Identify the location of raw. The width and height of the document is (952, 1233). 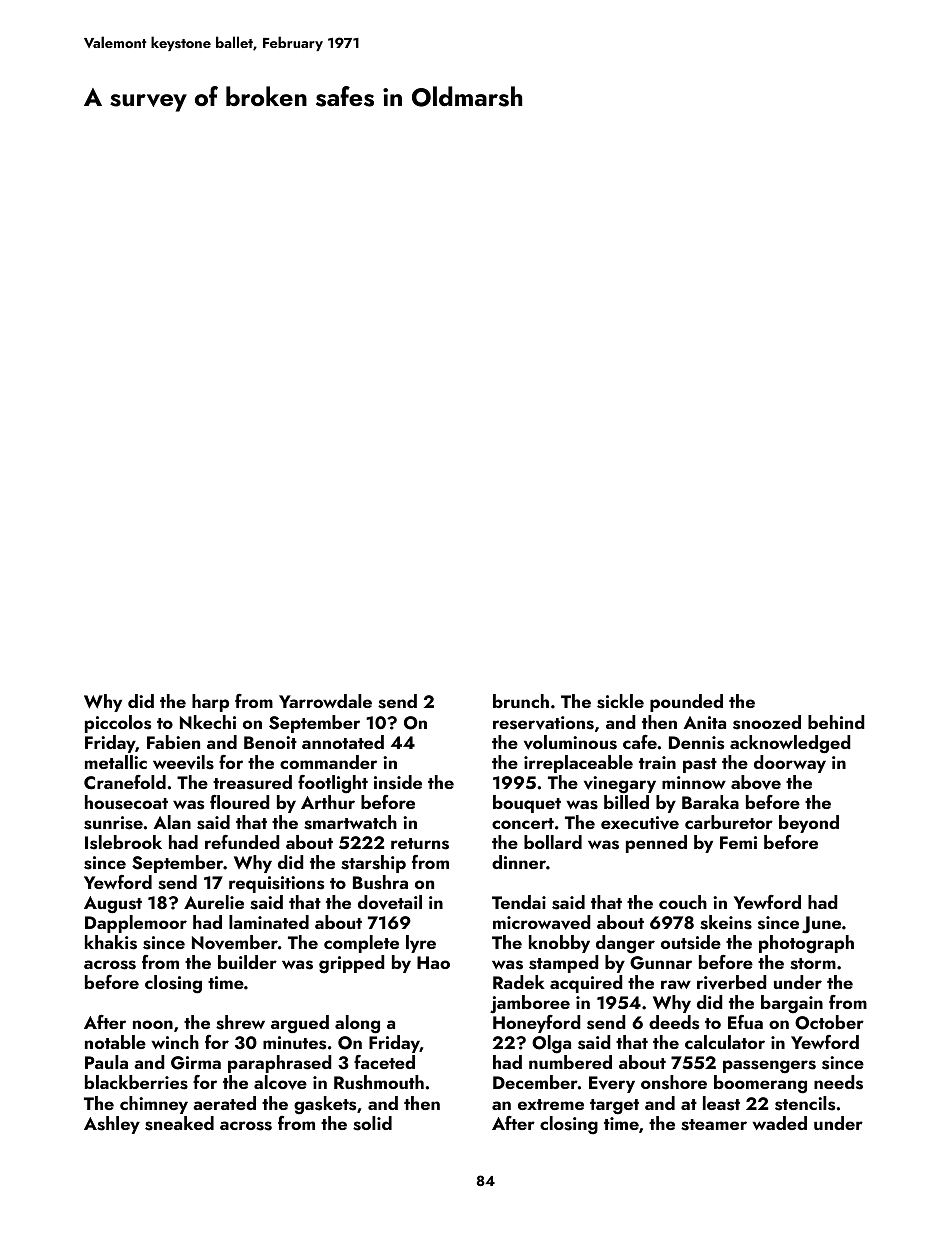
(676, 984).
